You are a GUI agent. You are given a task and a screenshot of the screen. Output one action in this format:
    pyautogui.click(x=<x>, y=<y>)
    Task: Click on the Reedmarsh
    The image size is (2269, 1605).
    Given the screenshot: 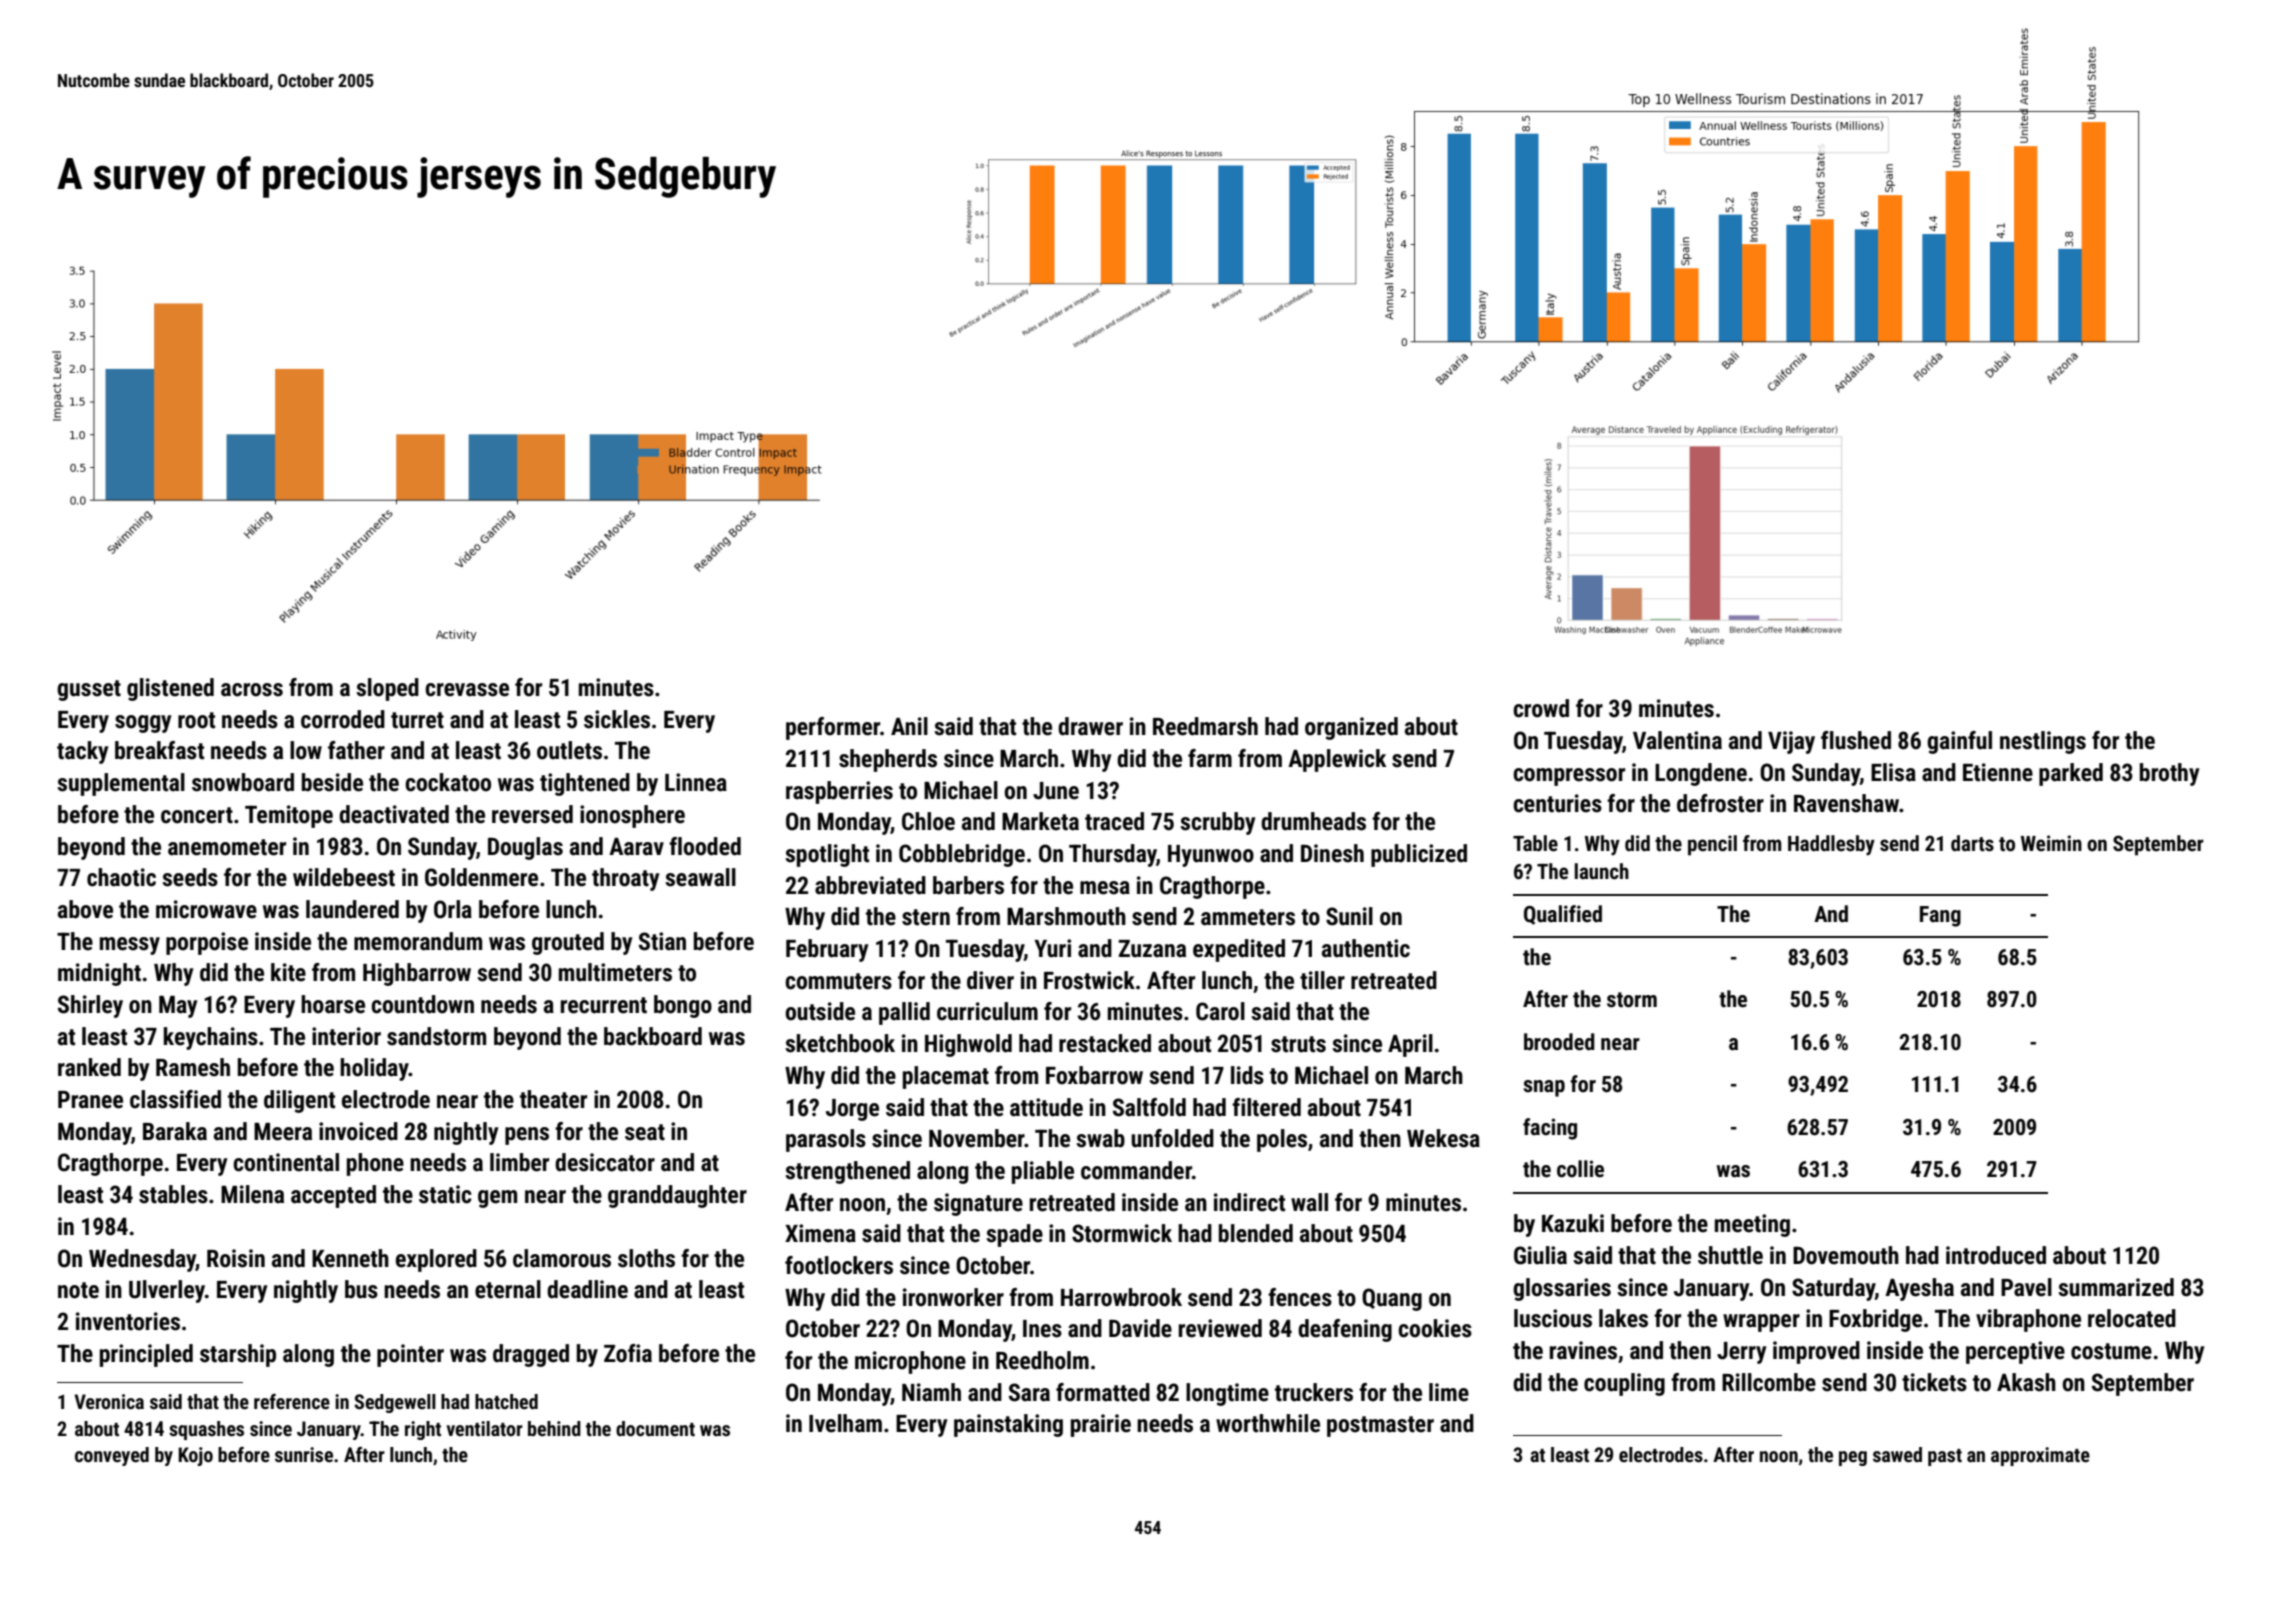 What is the action you would take?
    pyautogui.click(x=1205, y=726)
